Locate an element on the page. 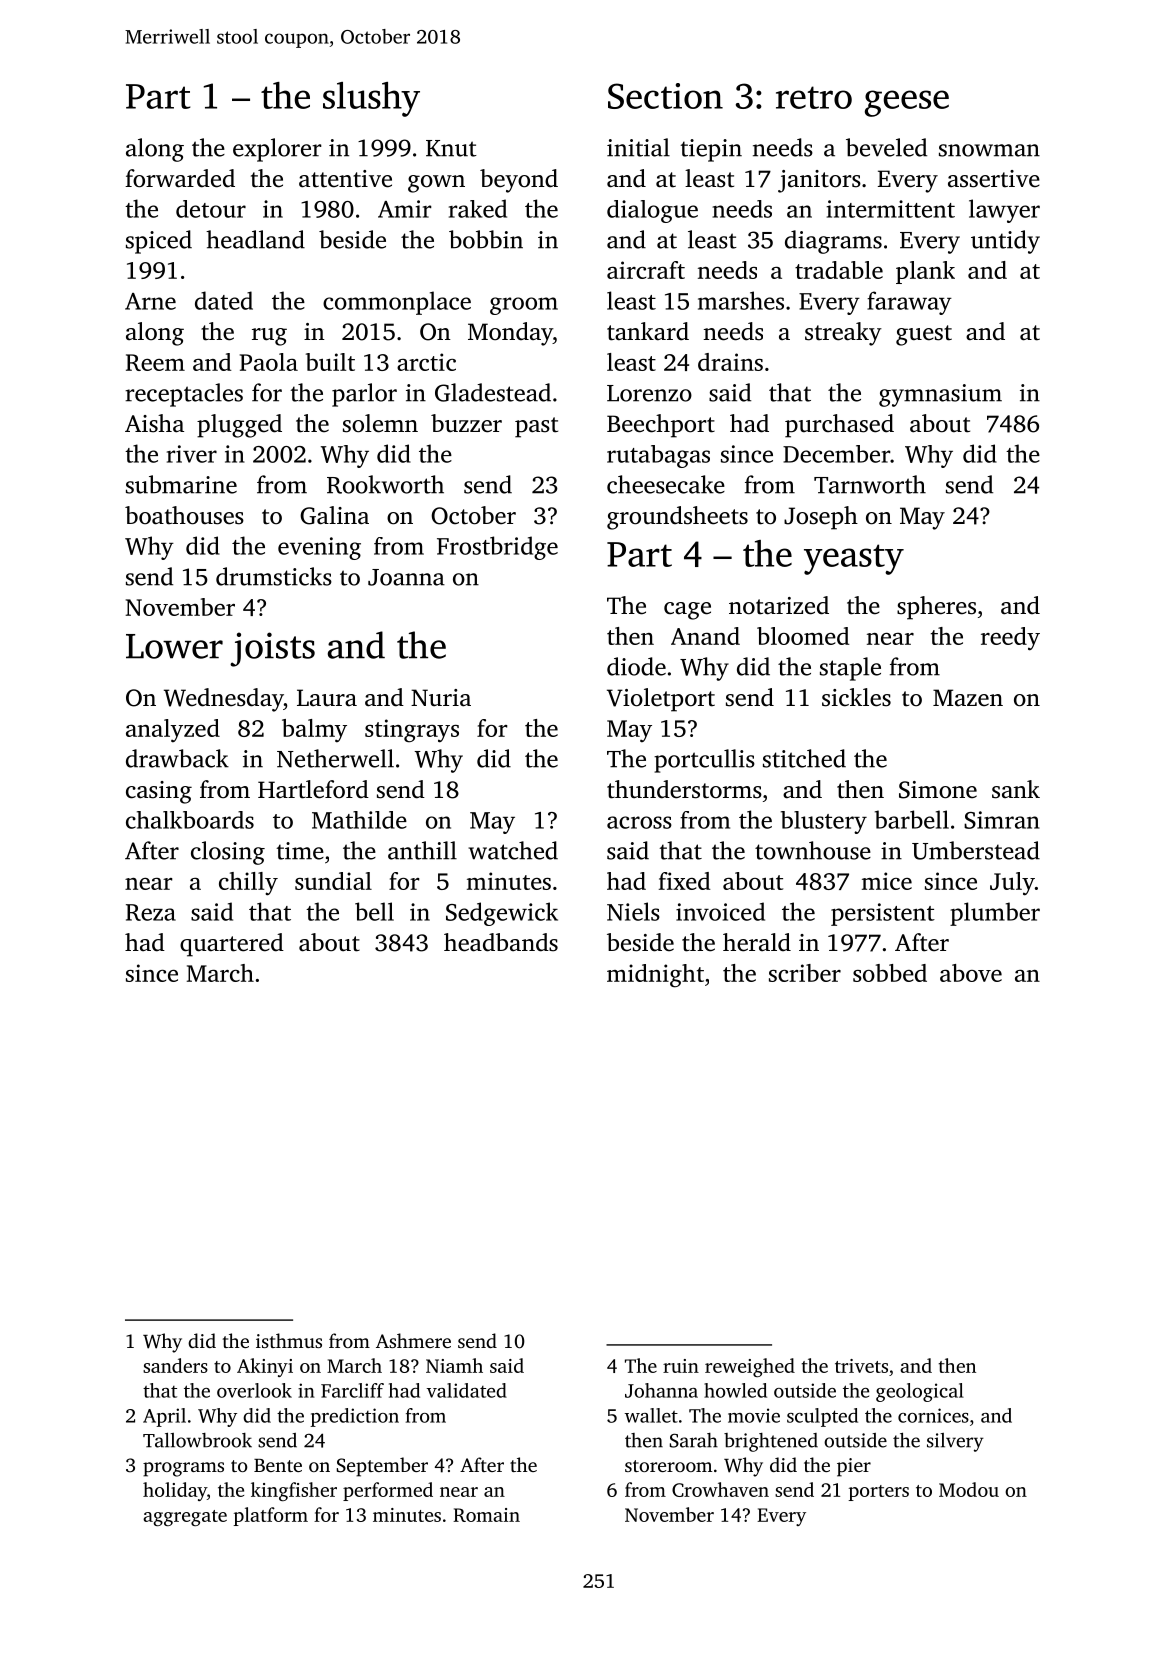  gymnasium is located at coordinates (940, 395).
